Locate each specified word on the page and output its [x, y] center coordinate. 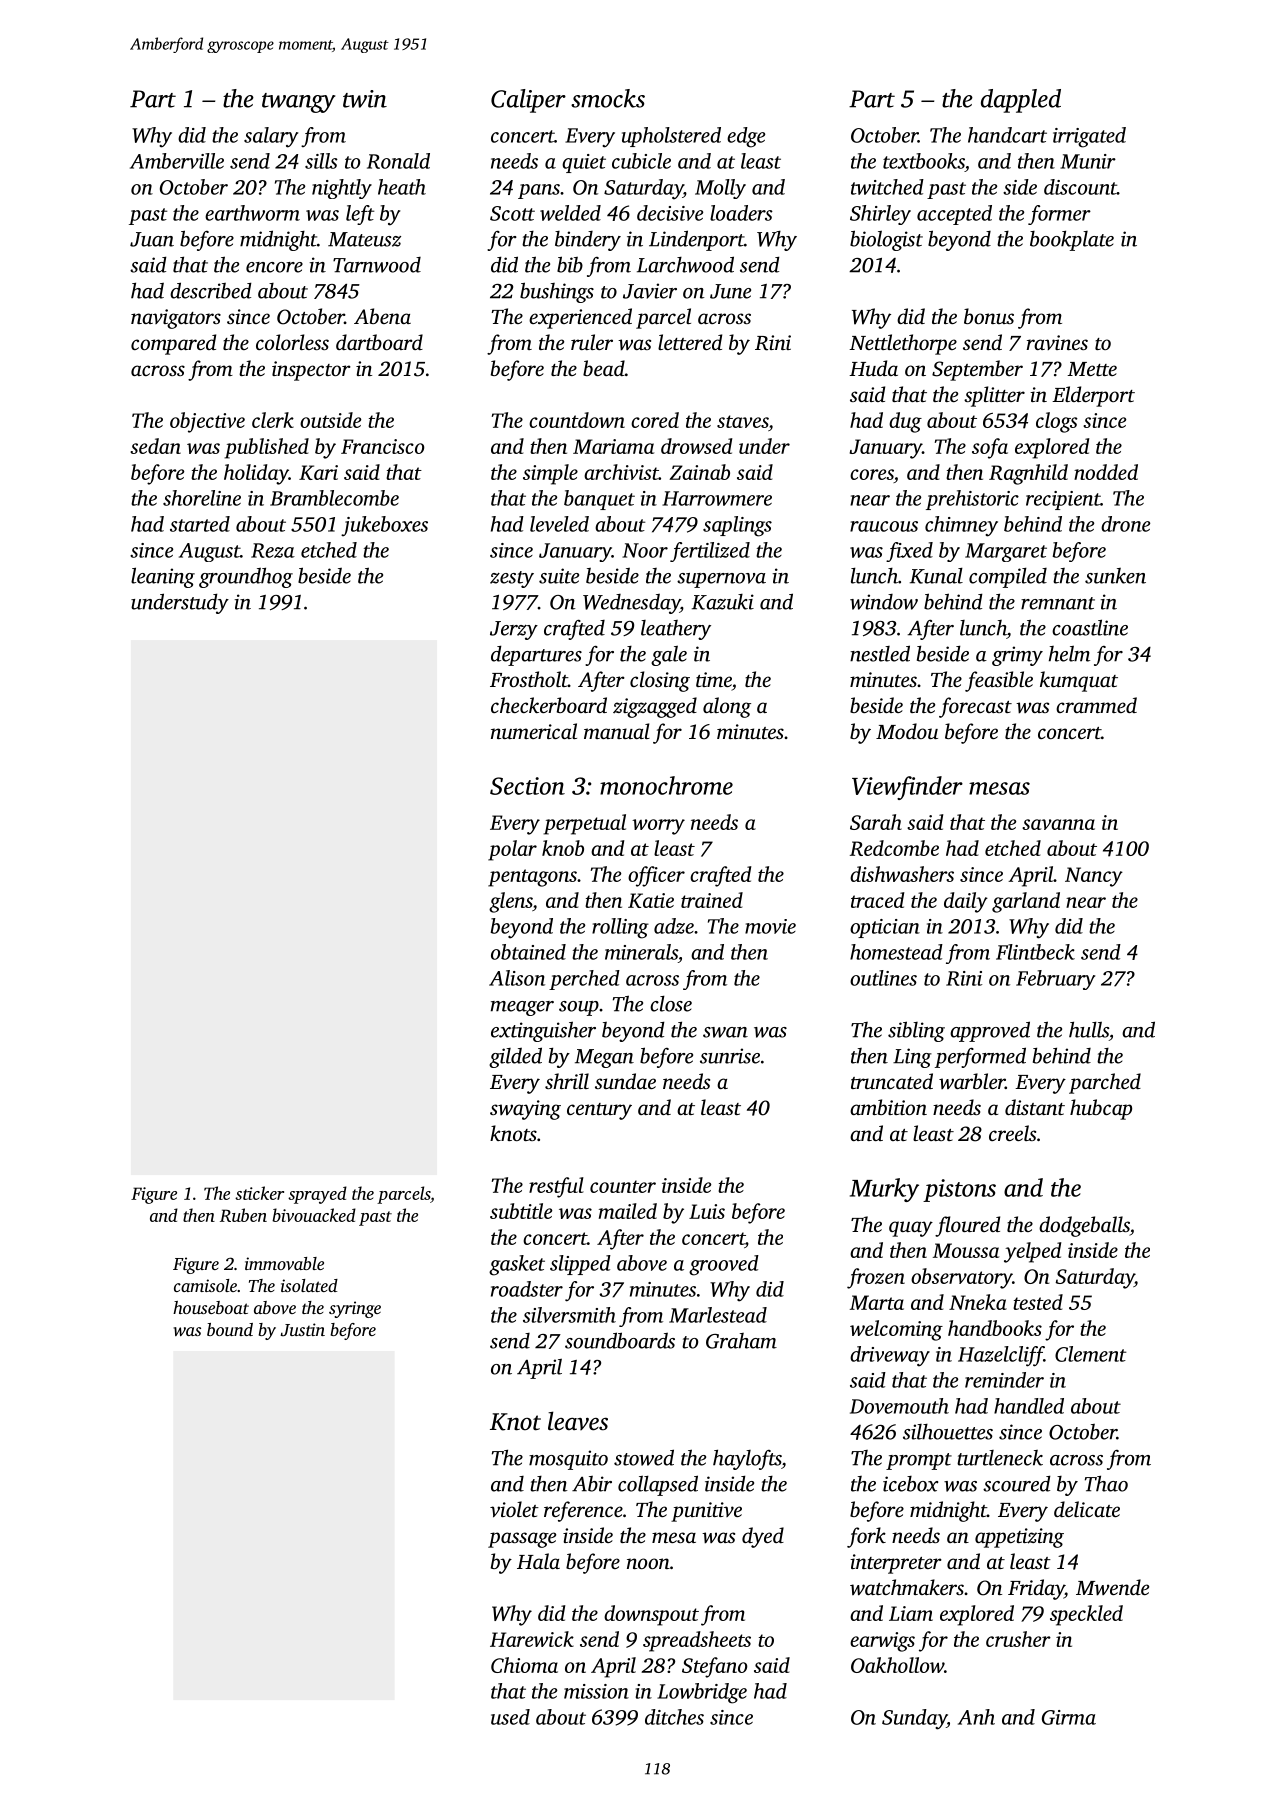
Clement [1090, 1354]
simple [550, 474]
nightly [342, 189]
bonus [989, 316]
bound [230, 1329]
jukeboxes [384, 526]
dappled [1021, 101]
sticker [259, 1193]
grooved [724, 1265]
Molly [720, 189]
